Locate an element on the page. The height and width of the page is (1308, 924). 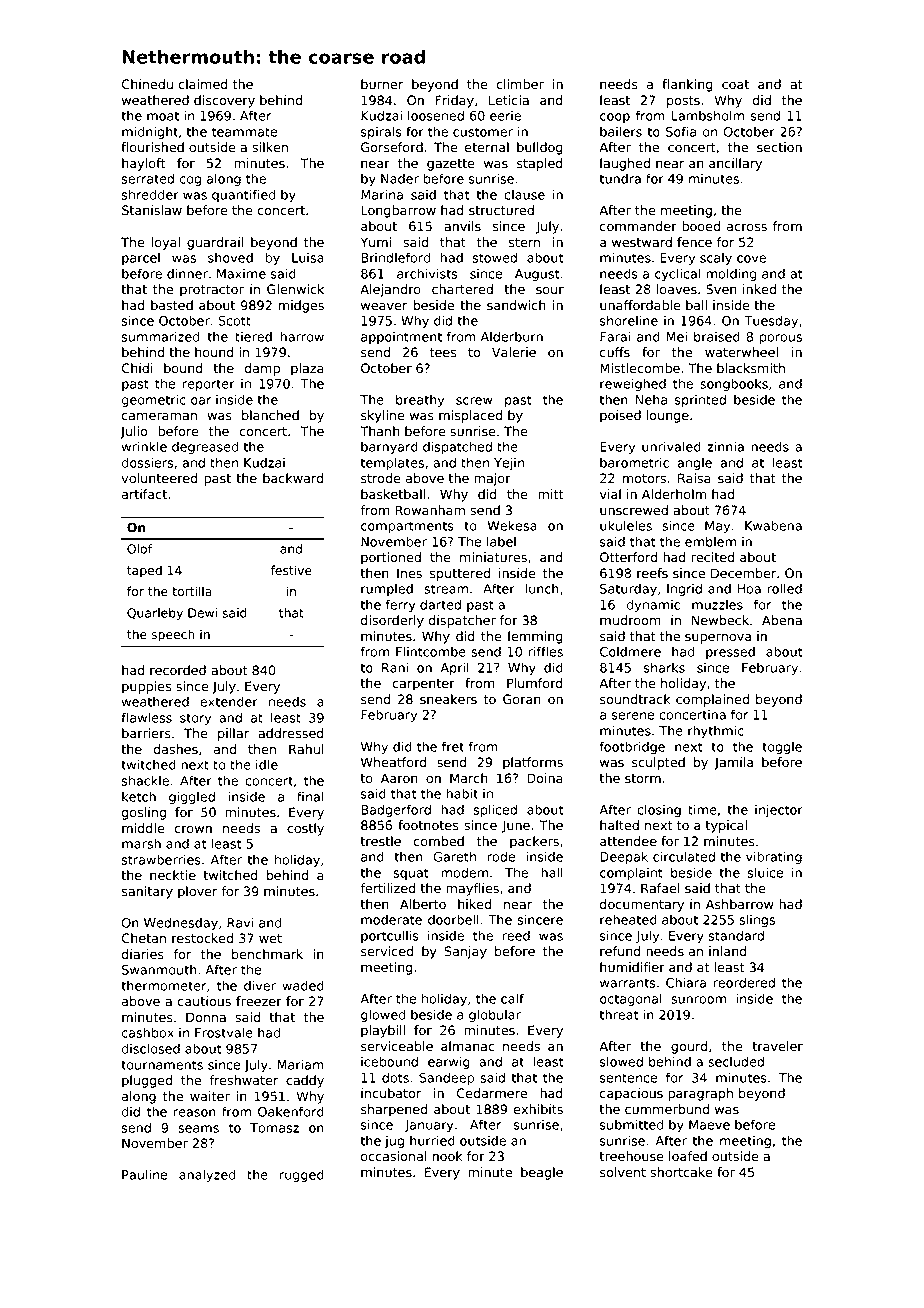
combed is located at coordinates (439, 841).
